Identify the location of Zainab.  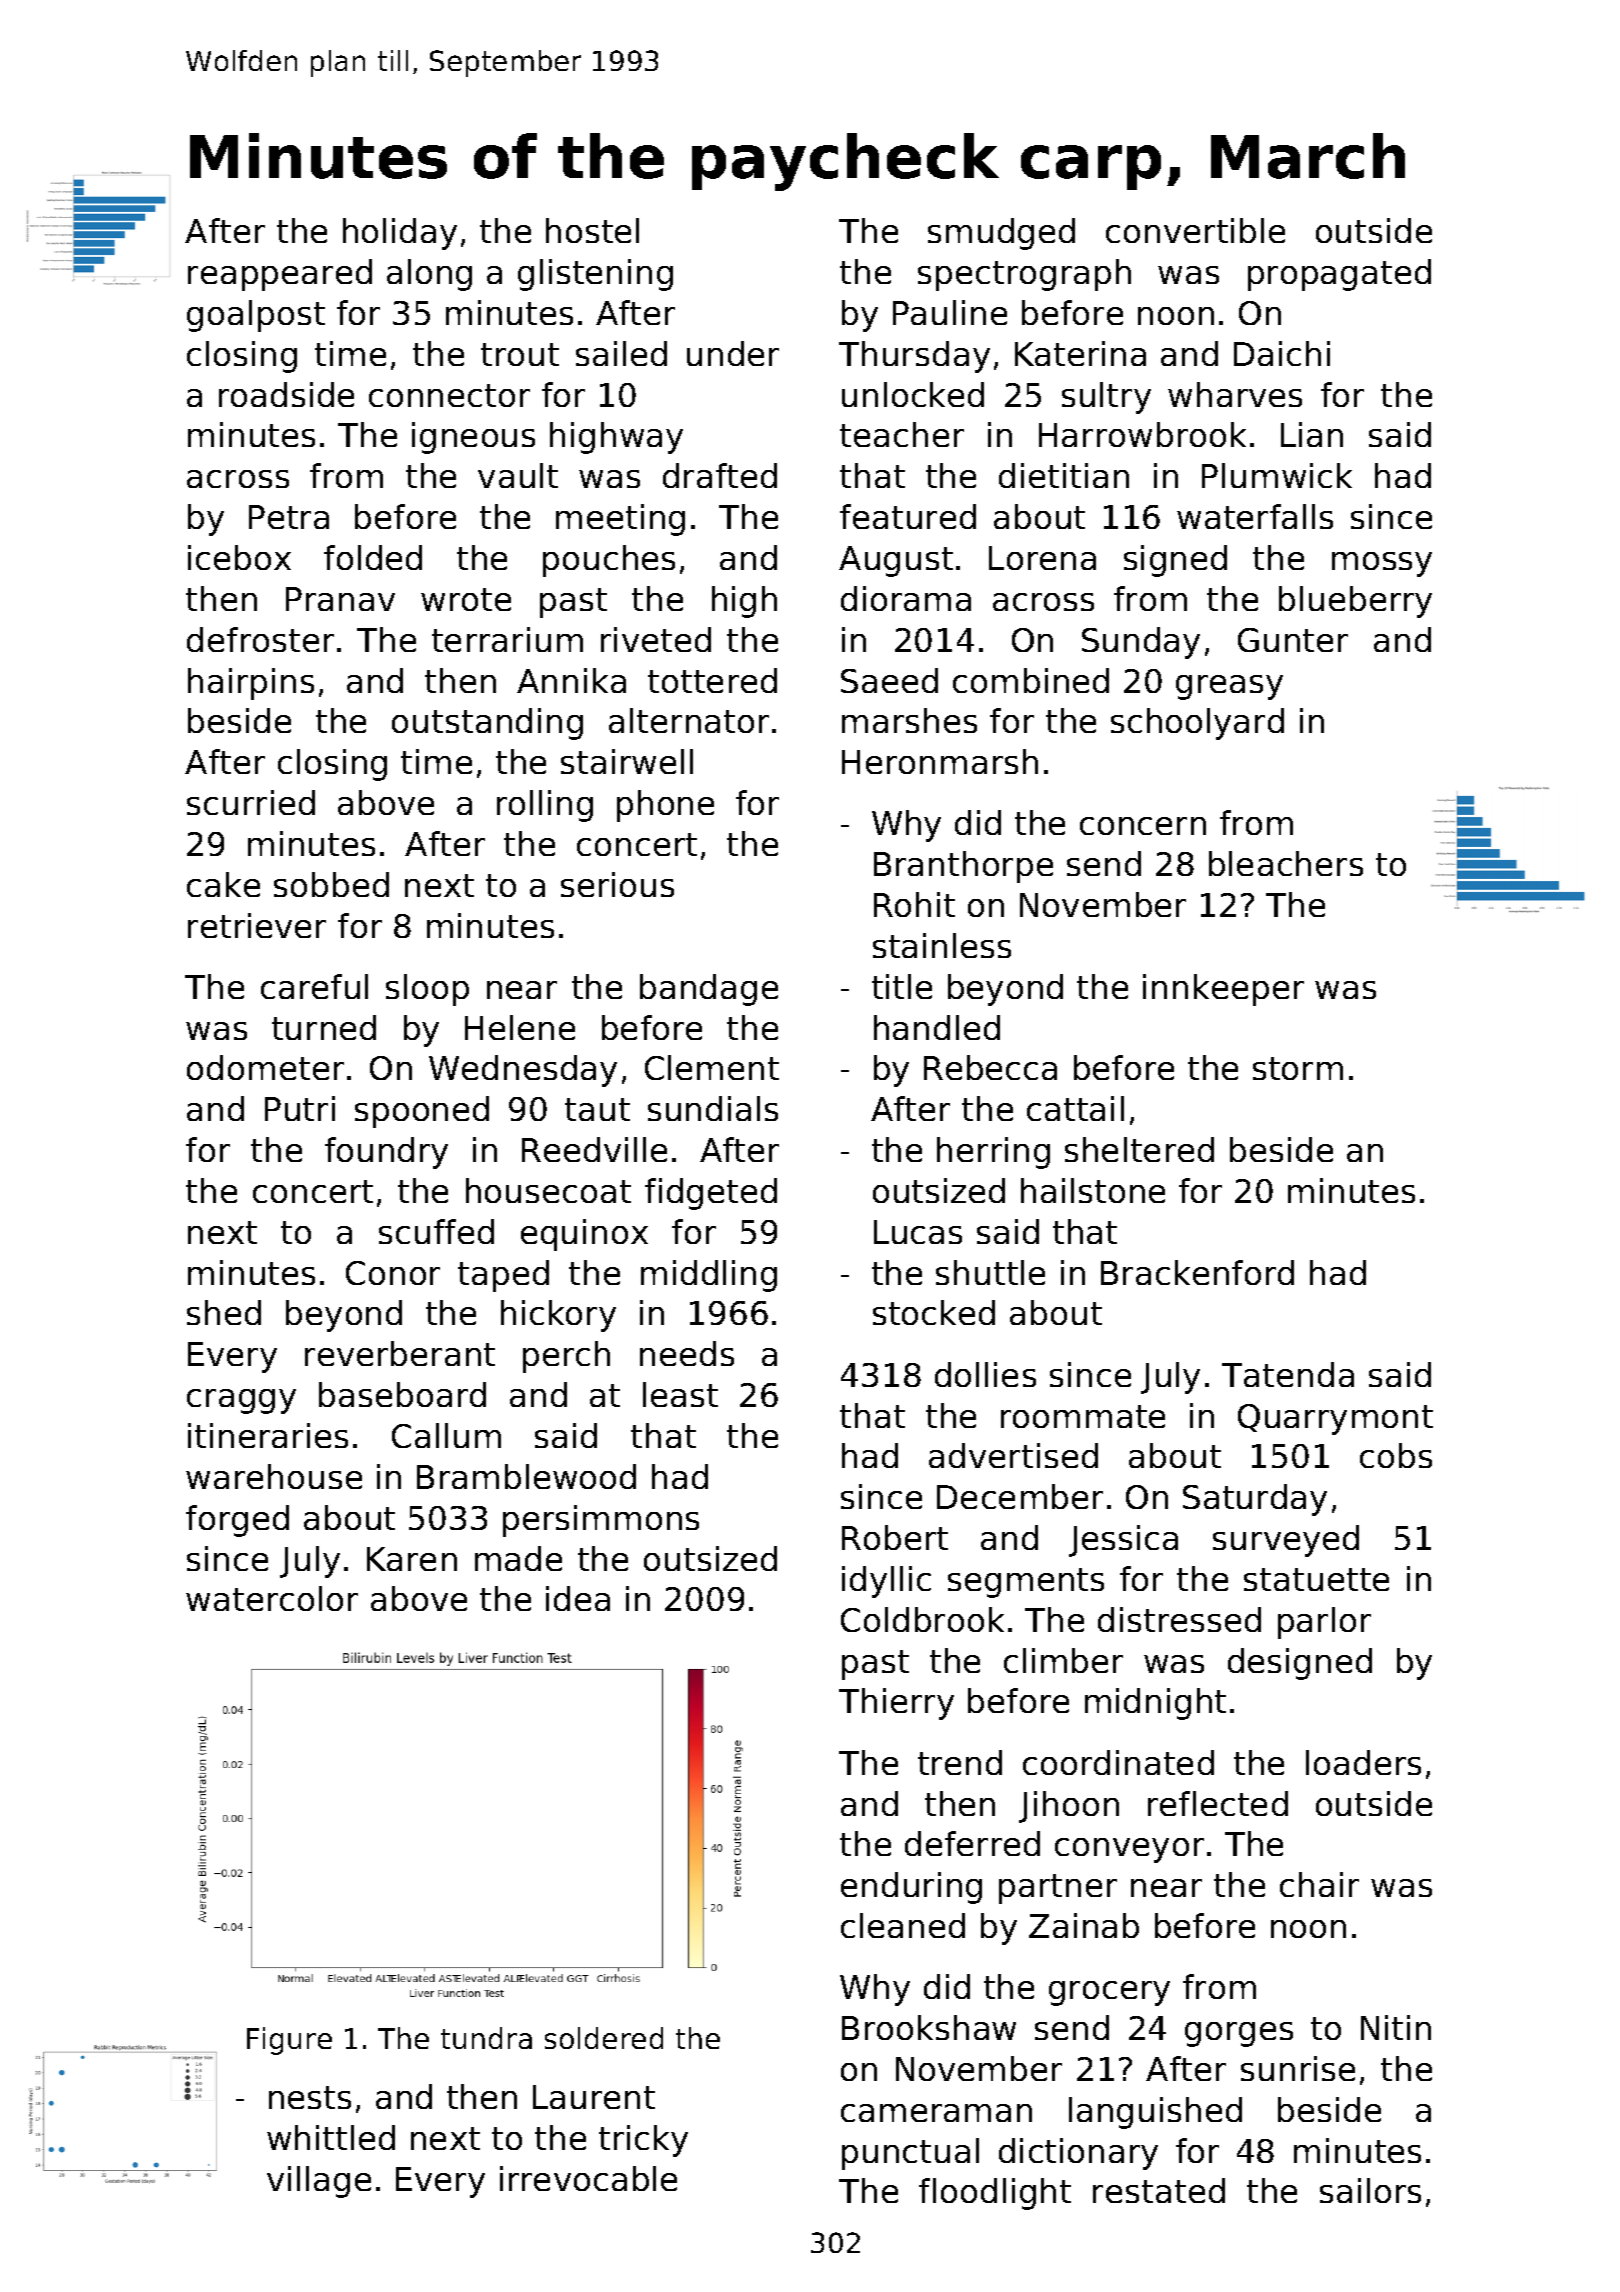
(1084, 1925).
